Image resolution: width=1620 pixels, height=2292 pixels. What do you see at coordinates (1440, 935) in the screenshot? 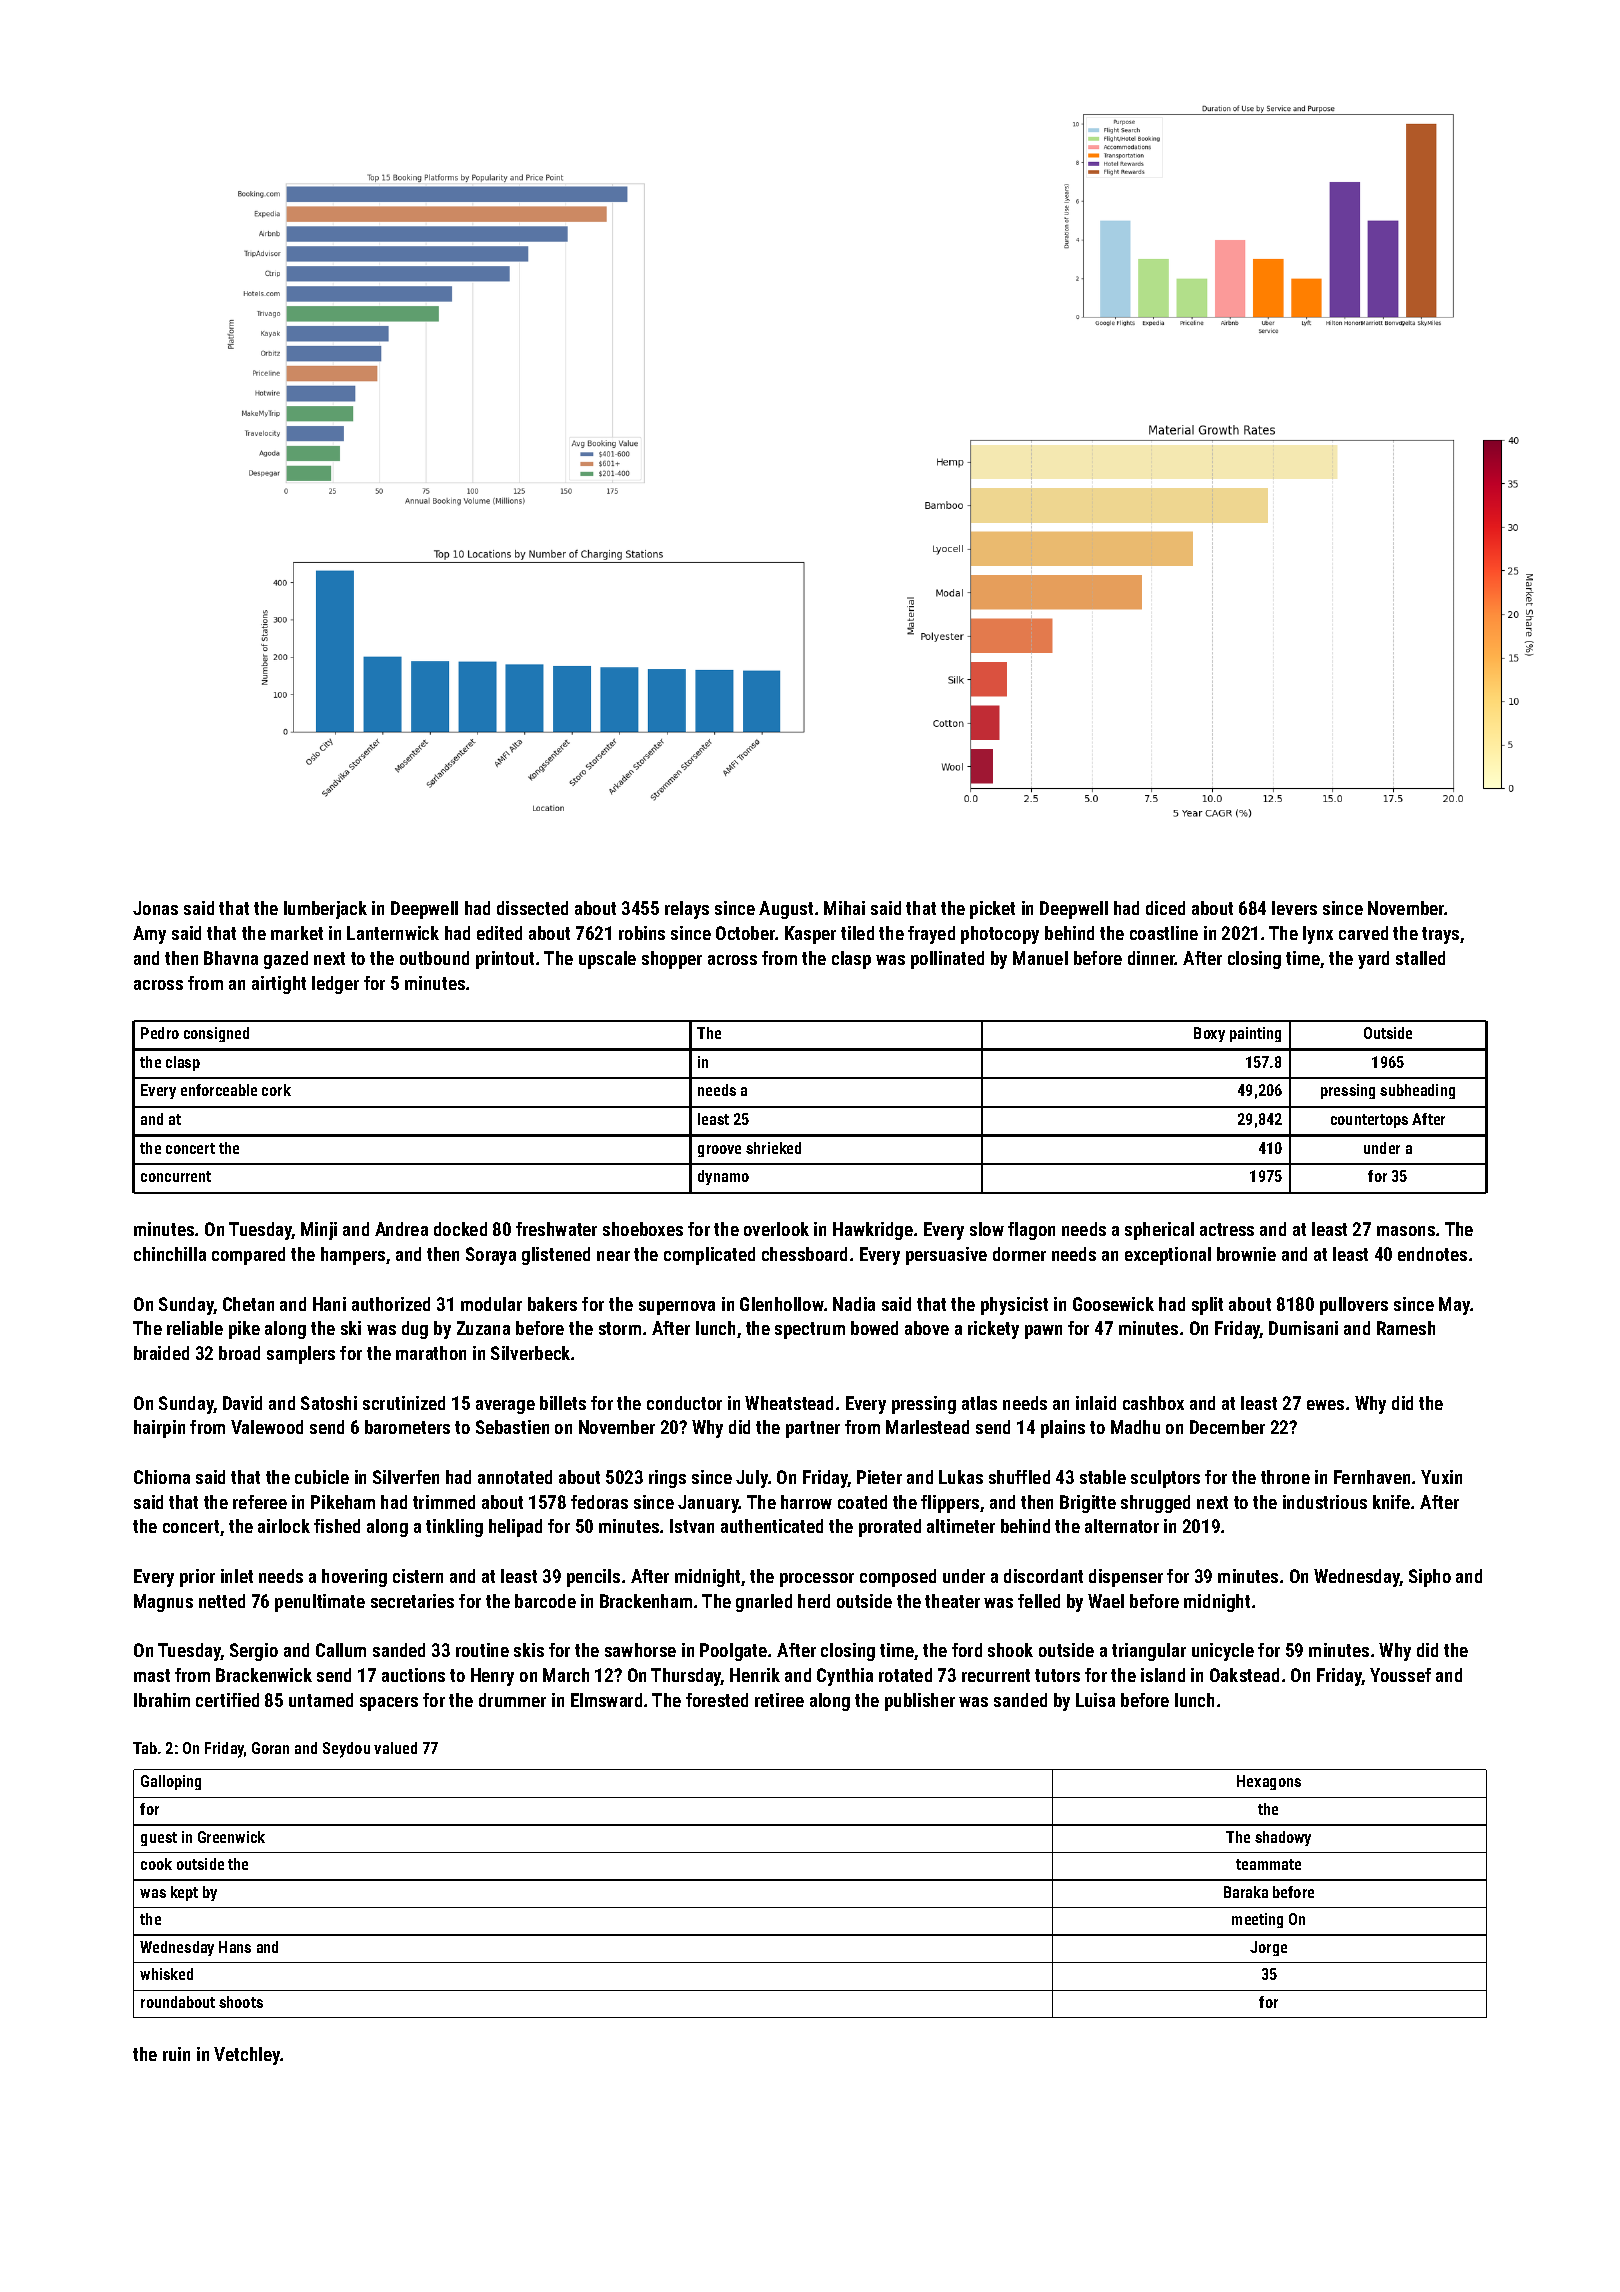
I see `trays` at bounding box center [1440, 935].
